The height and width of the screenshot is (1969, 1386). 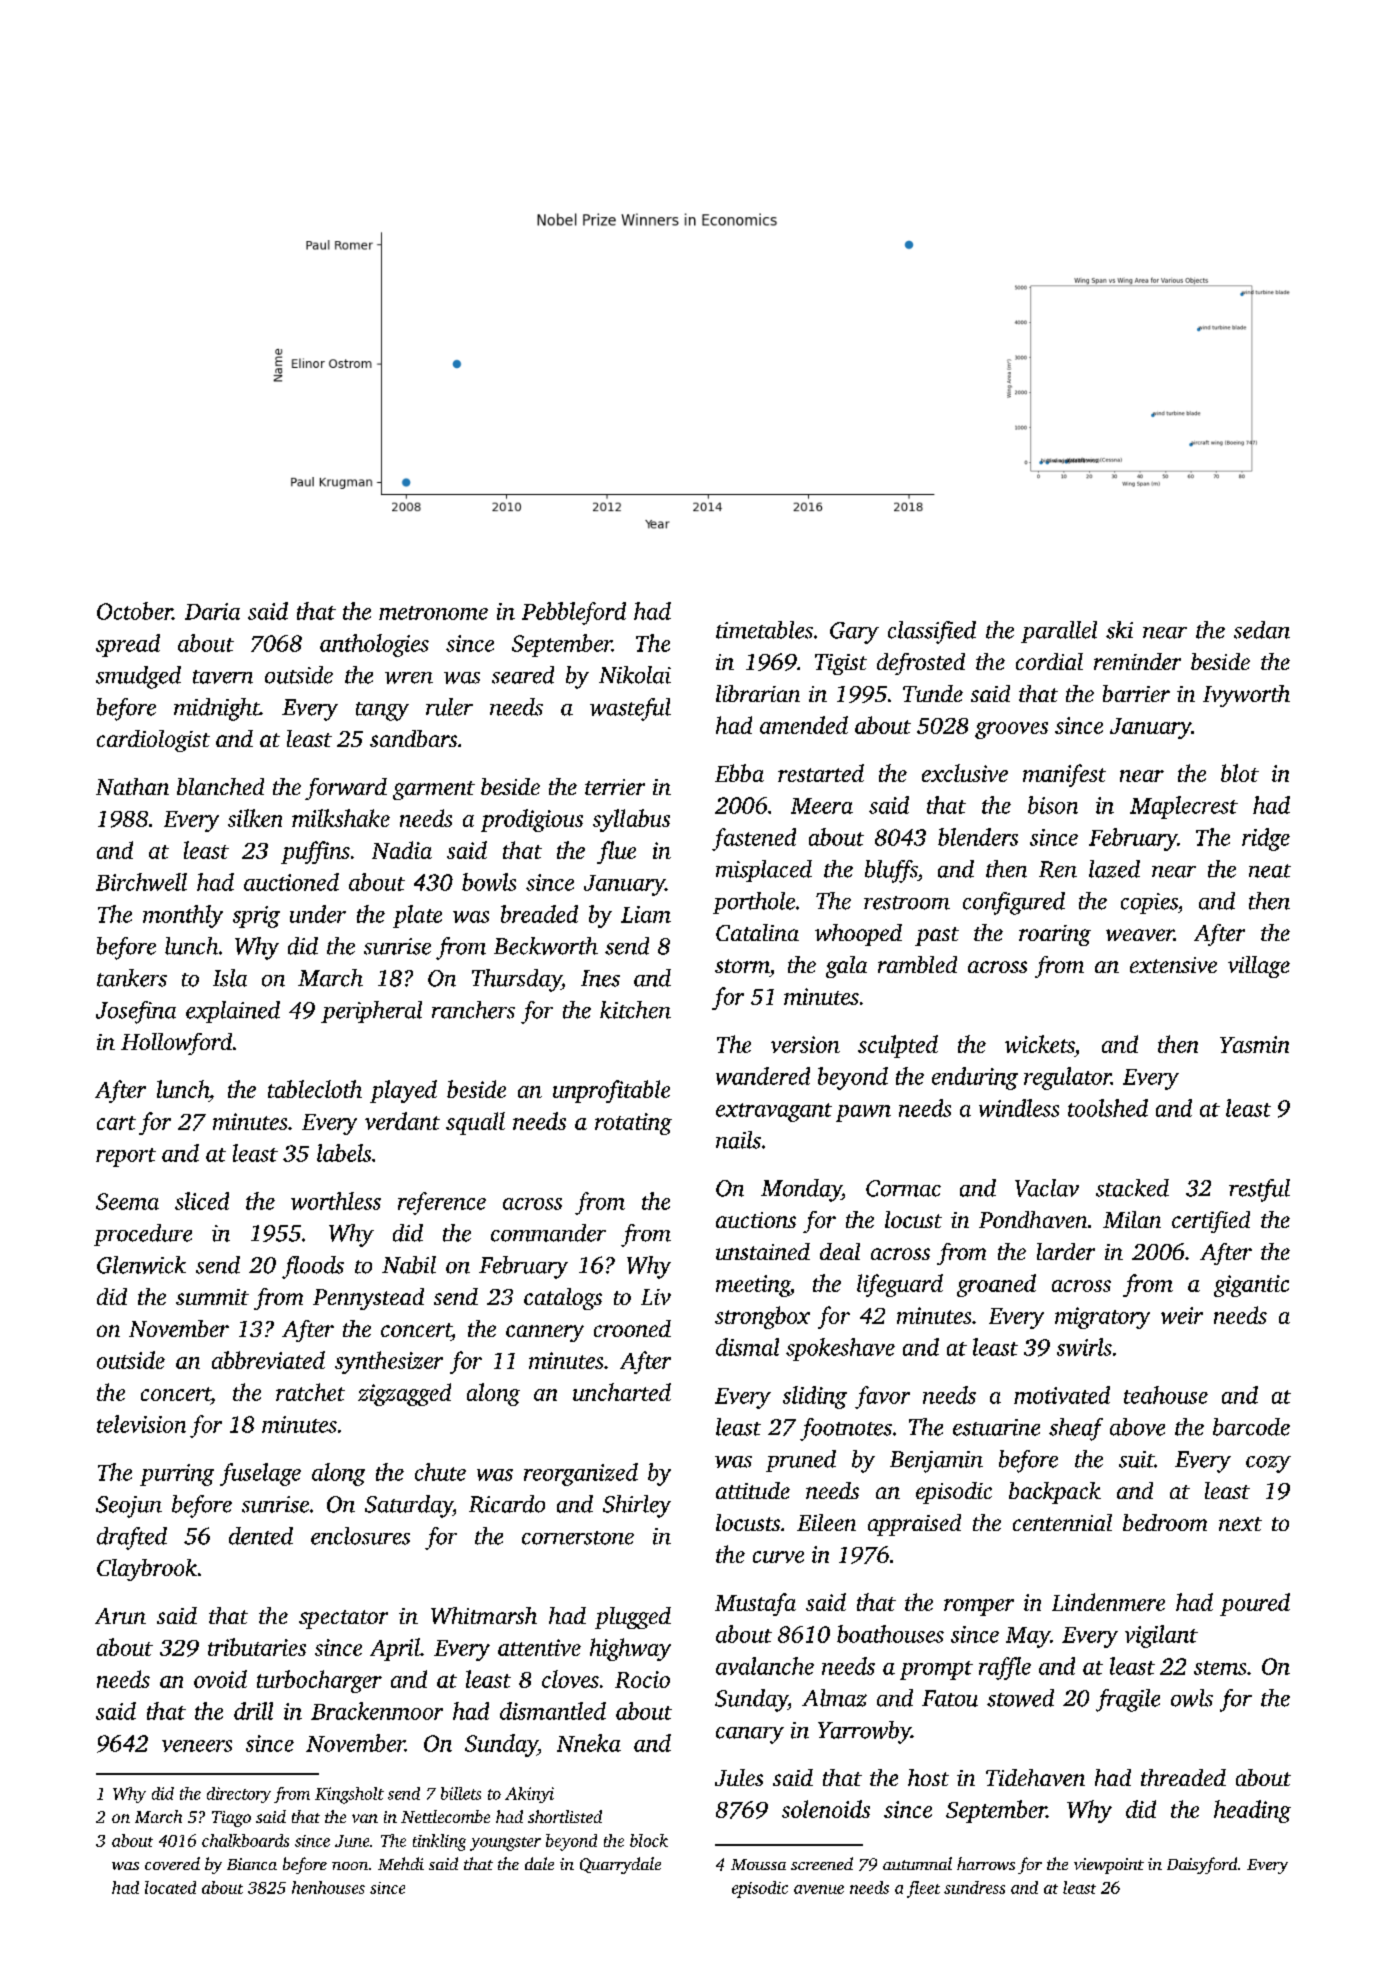 I want to click on parallel, so click(x=1059, y=632).
